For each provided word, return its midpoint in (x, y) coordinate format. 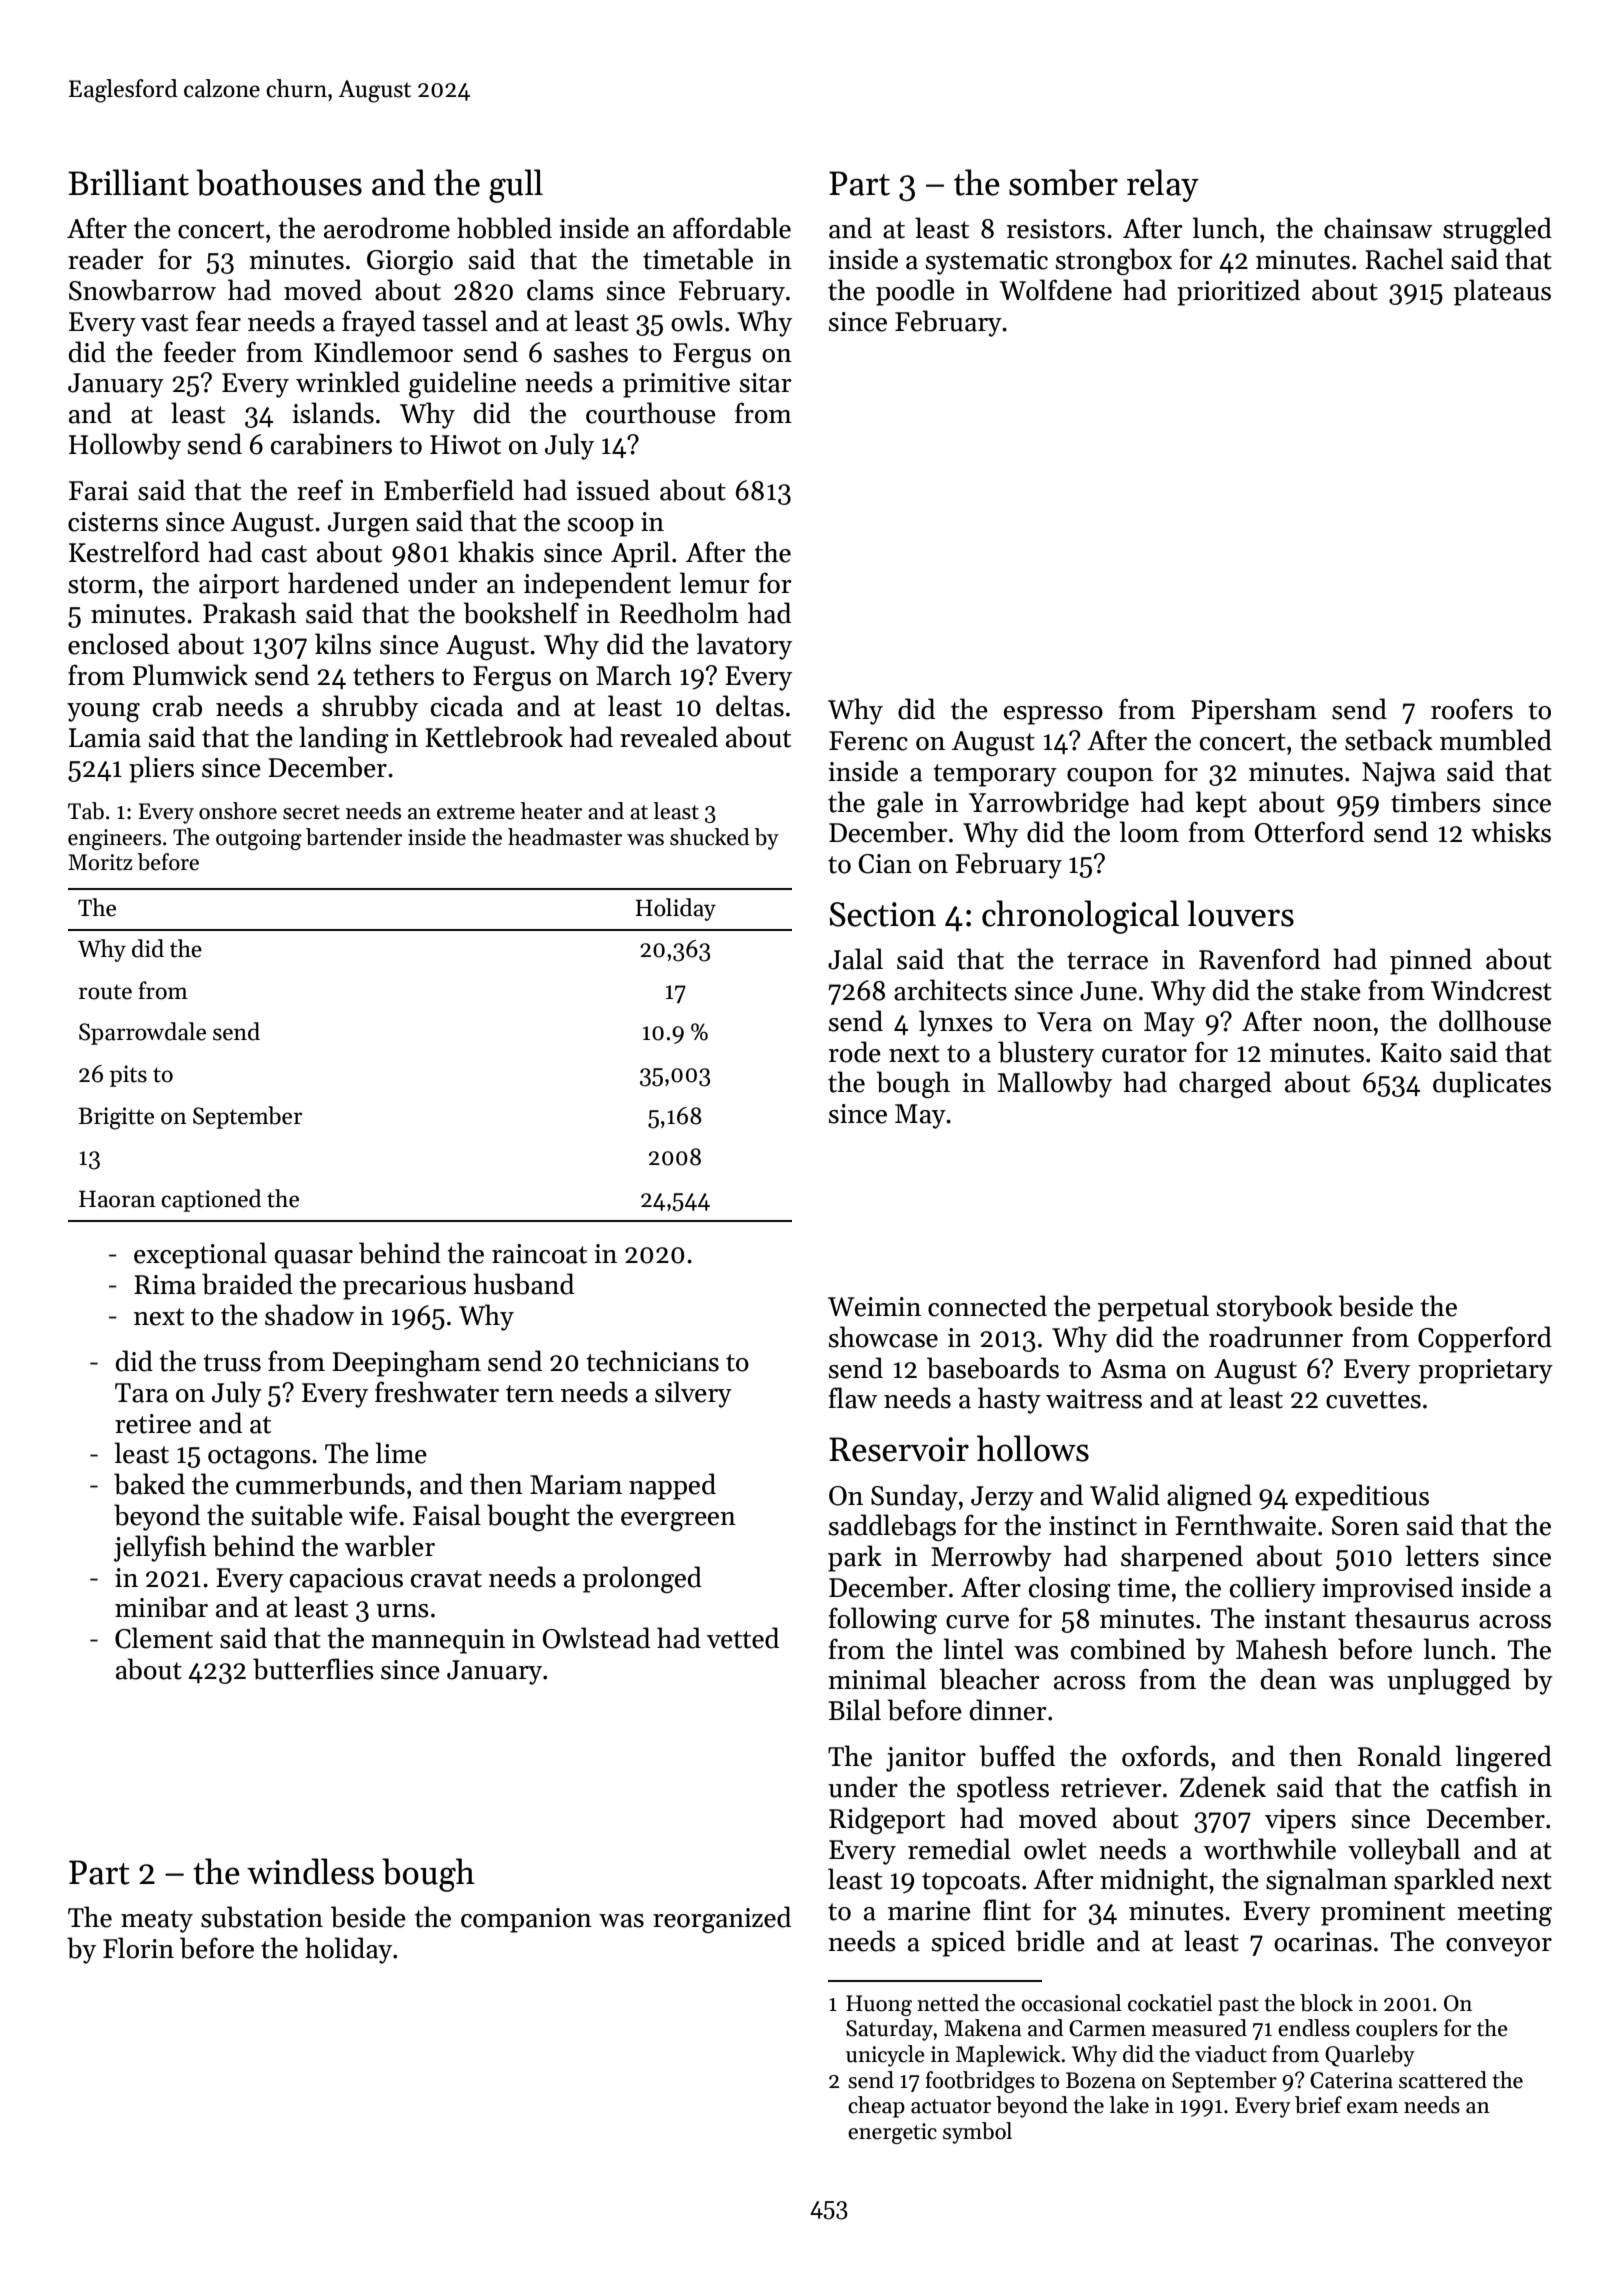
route (105, 992)
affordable (732, 228)
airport (239, 586)
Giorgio (410, 262)
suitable (297, 1515)
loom (1149, 832)
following (883, 1620)
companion (526, 1920)
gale (900, 804)
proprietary (1486, 1371)
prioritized (1238, 292)
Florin (138, 1948)
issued (613, 490)
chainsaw (1378, 228)
